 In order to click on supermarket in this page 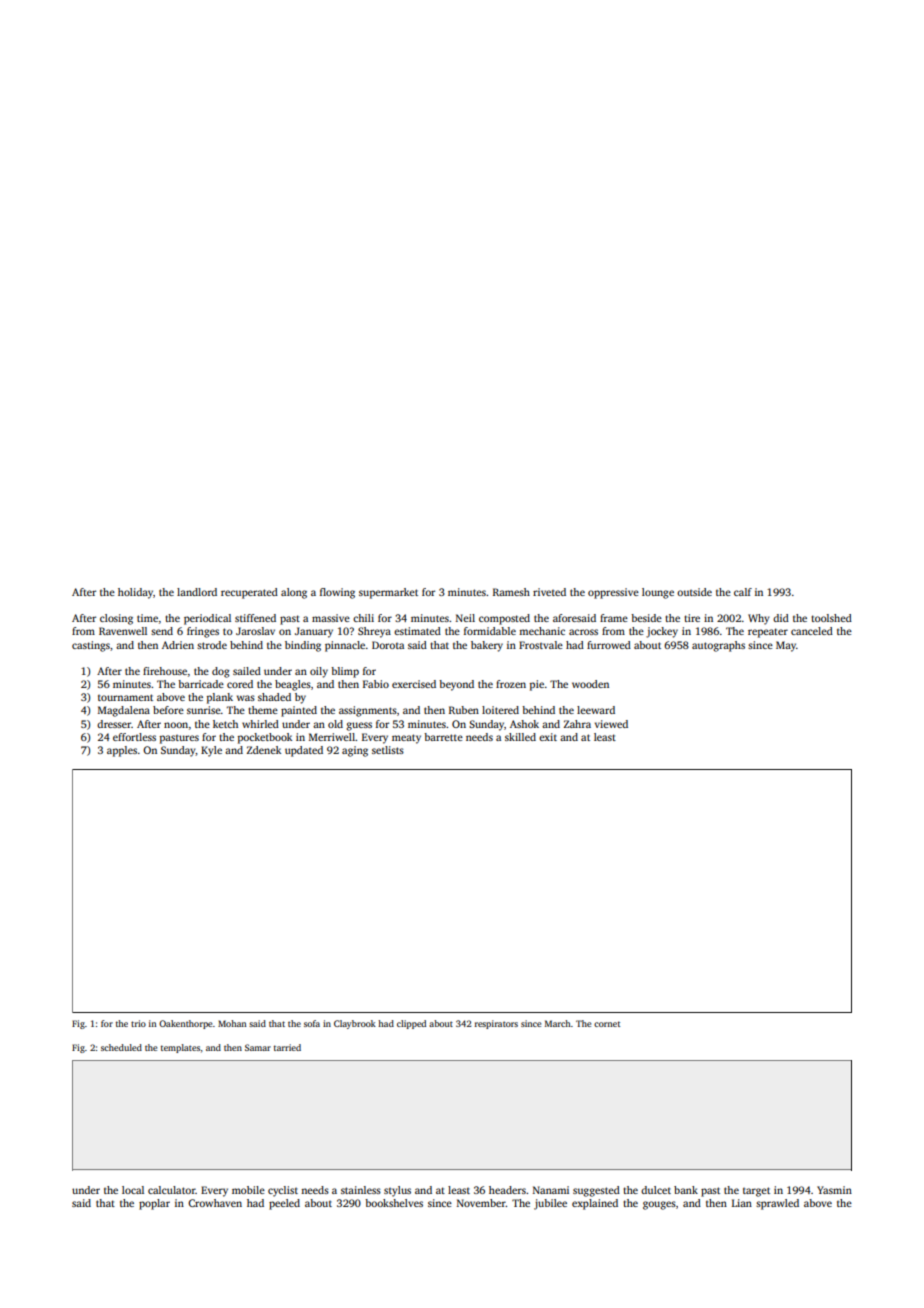, I will do `click(388, 593)`.
